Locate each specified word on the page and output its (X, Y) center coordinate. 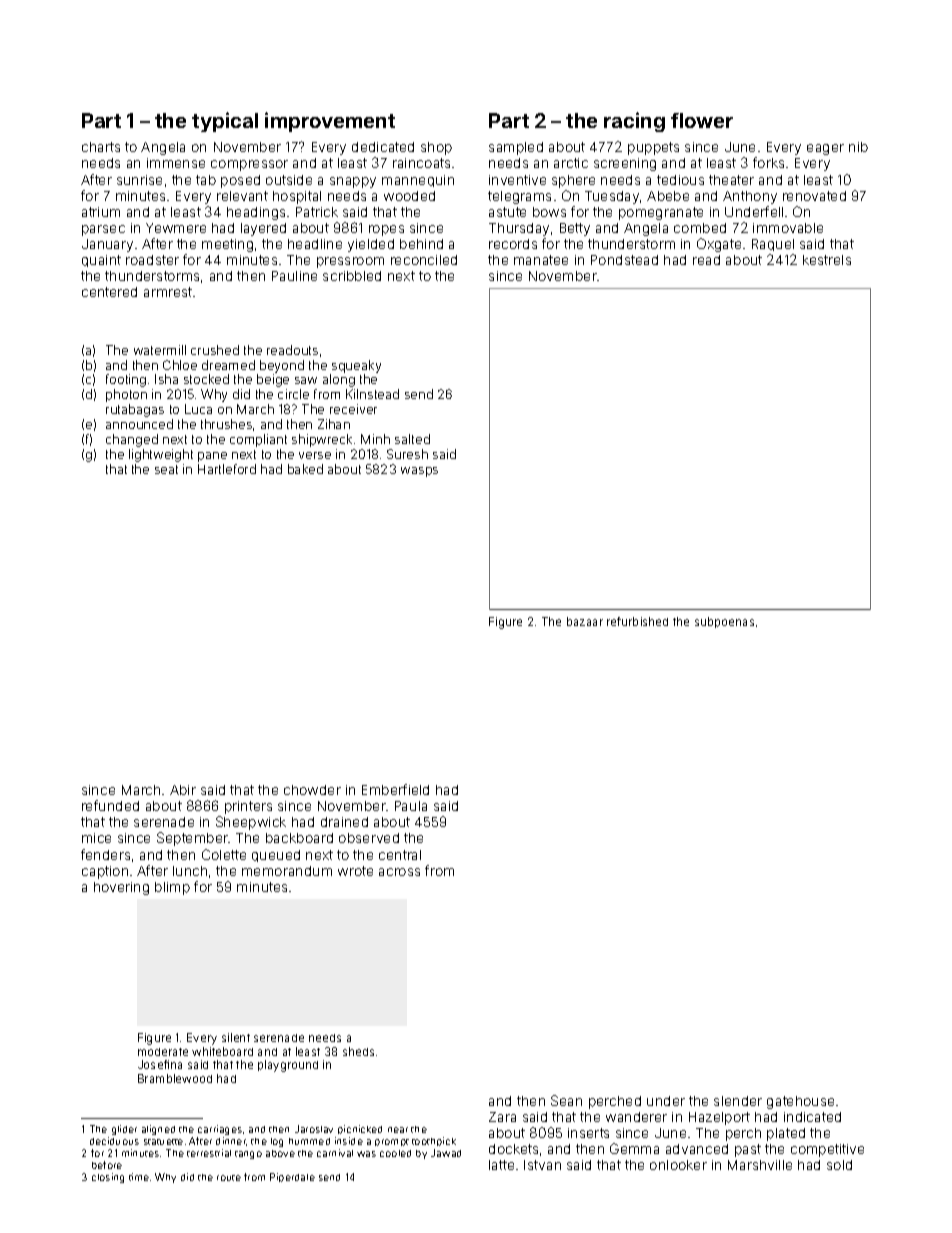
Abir (183, 790)
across (399, 872)
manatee (541, 260)
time (139, 1177)
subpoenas (724, 622)
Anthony (750, 197)
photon (126, 395)
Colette (224, 854)
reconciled (424, 260)
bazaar (585, 621)
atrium (101, 212)
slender (738, 1101)
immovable (788, 228)
